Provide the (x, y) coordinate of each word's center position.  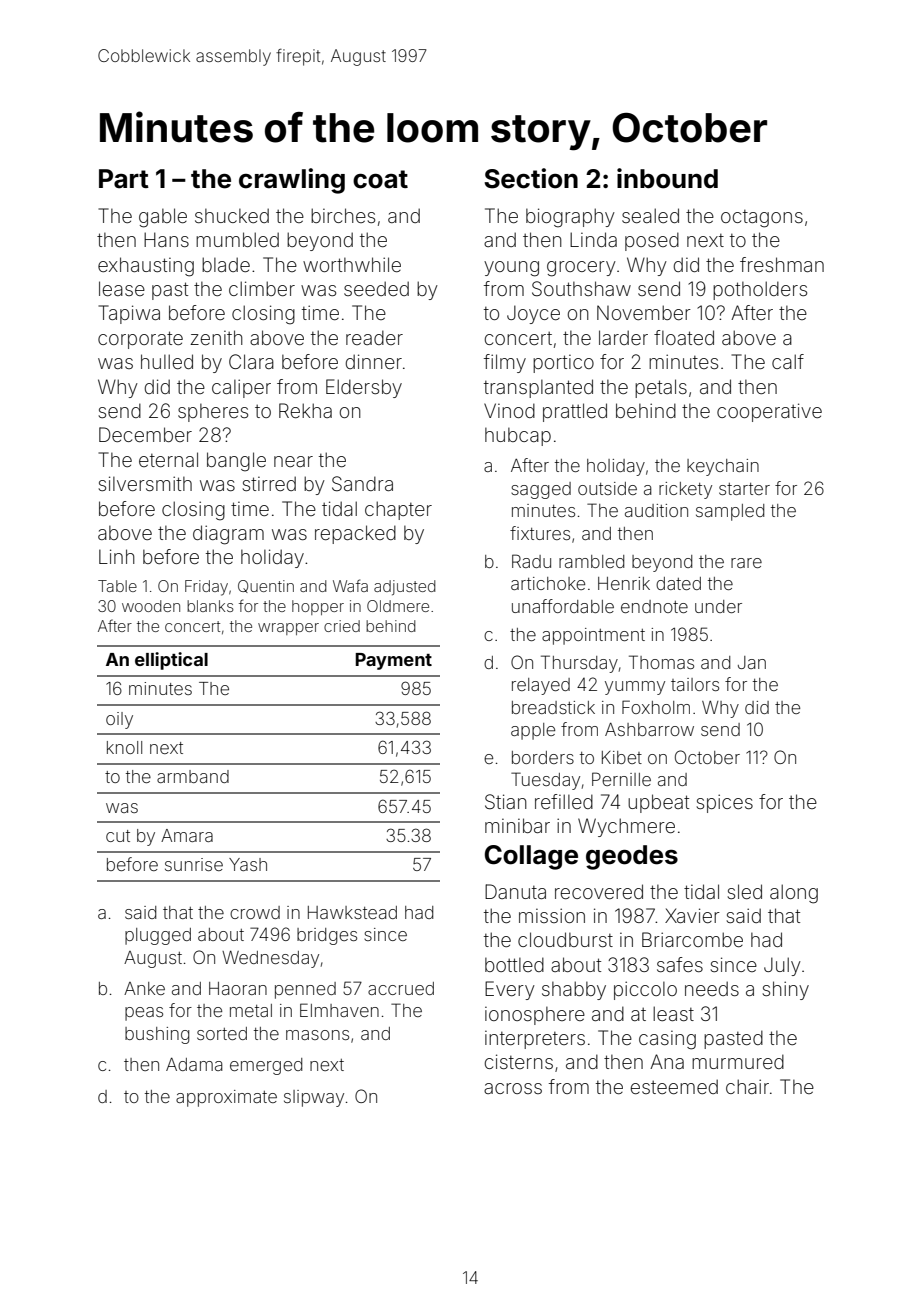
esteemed (674, 1086)
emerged (266, 1066)
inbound (667, 178)
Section (531, 178)
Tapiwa (129, 314)
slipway (314, 1098)
